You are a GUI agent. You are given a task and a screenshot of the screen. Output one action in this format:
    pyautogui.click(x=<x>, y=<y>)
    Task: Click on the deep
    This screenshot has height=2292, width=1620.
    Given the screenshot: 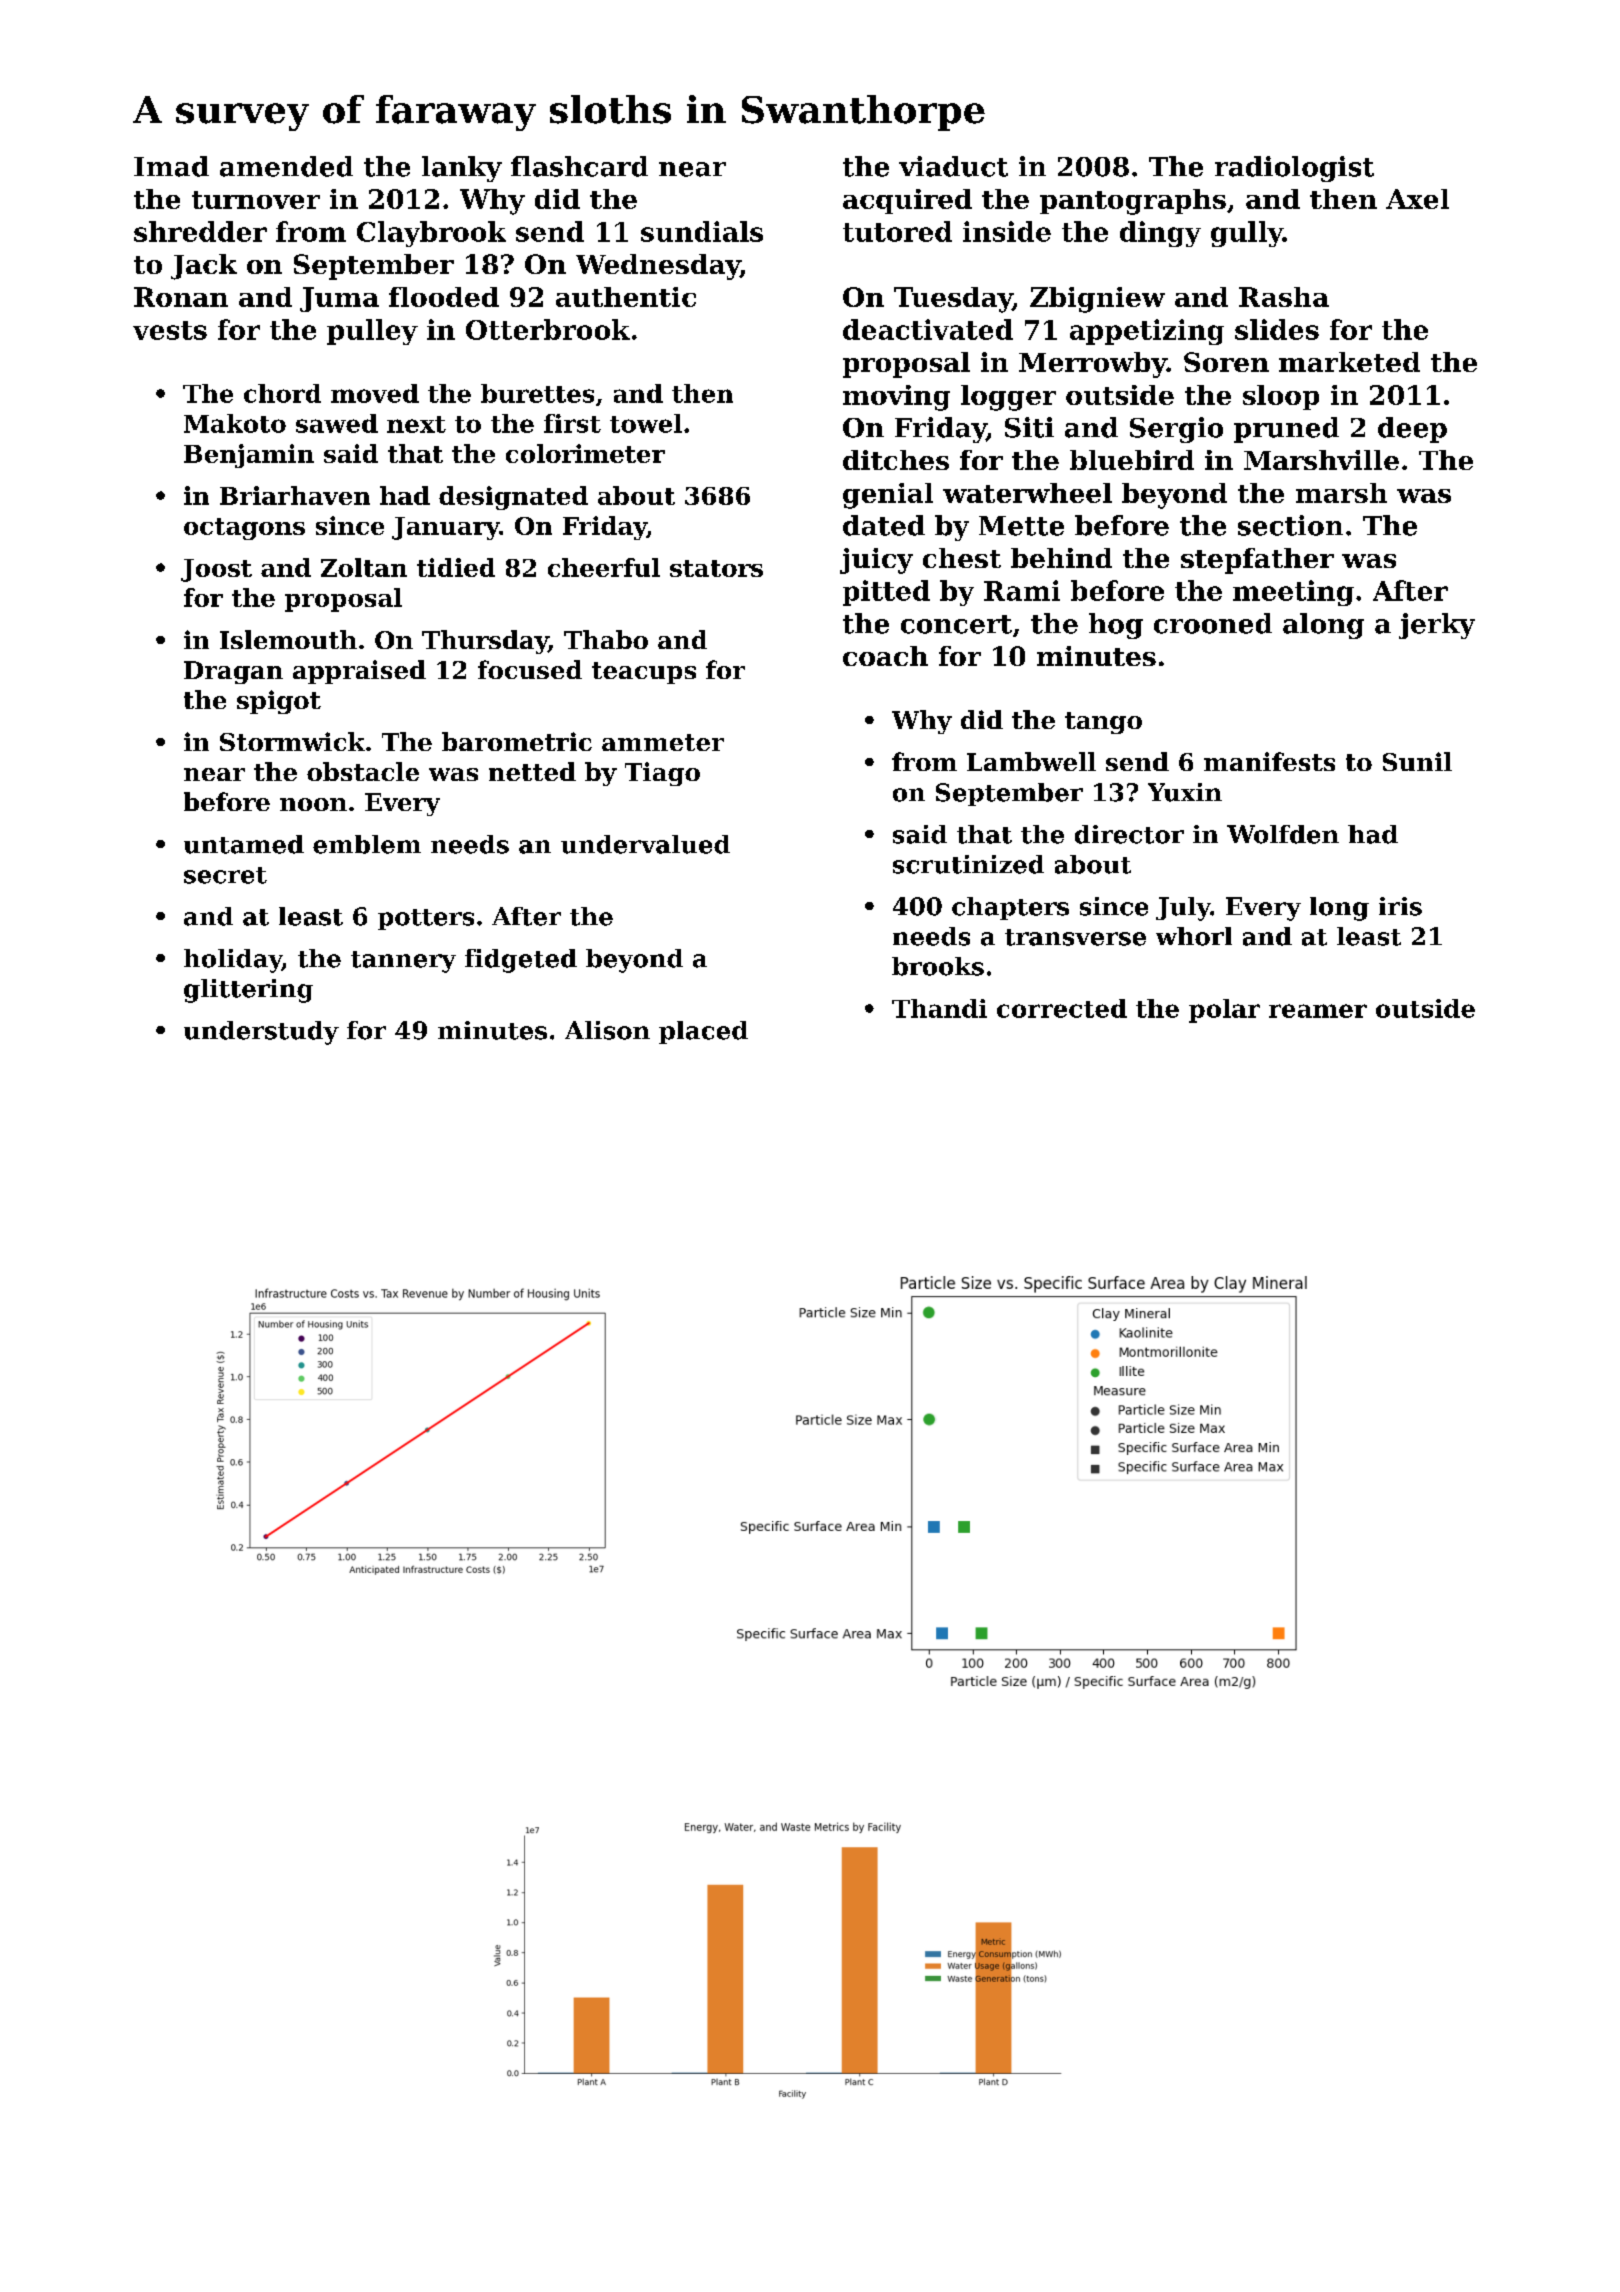 What is the action you would take?
    pyautogui.click(x=1412, y=430)
